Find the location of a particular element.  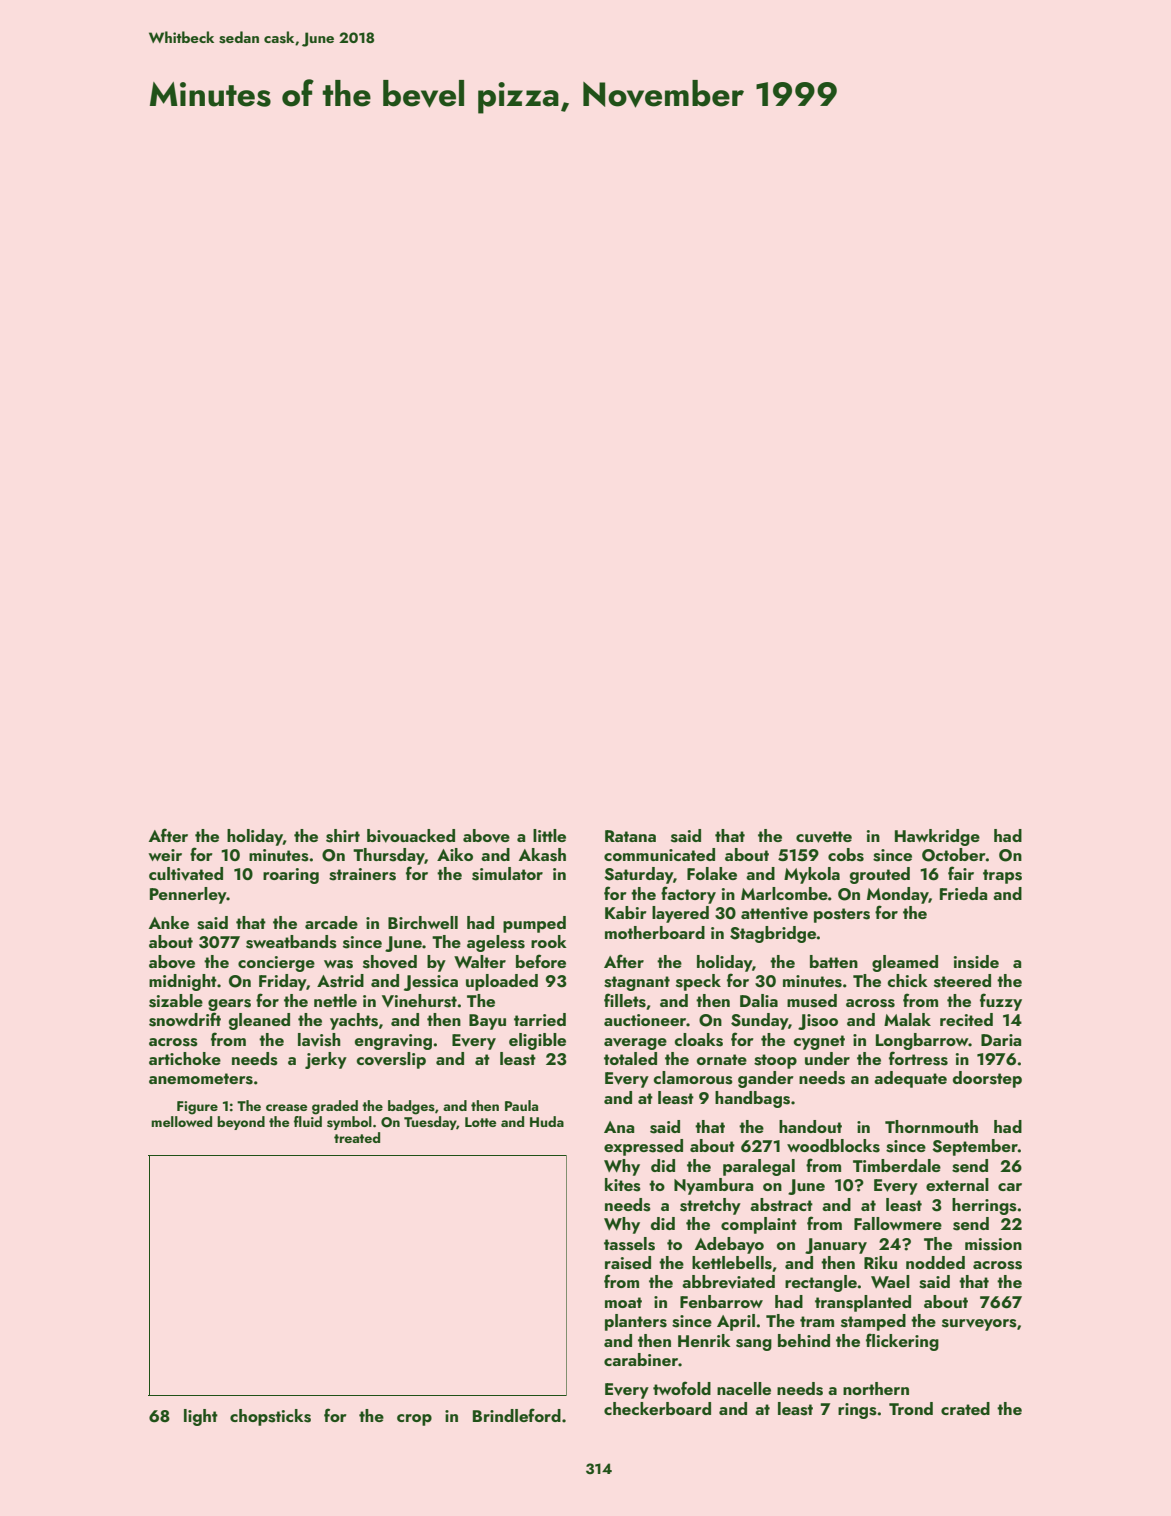

Adebayo is located at coordinates (729, 1245).
